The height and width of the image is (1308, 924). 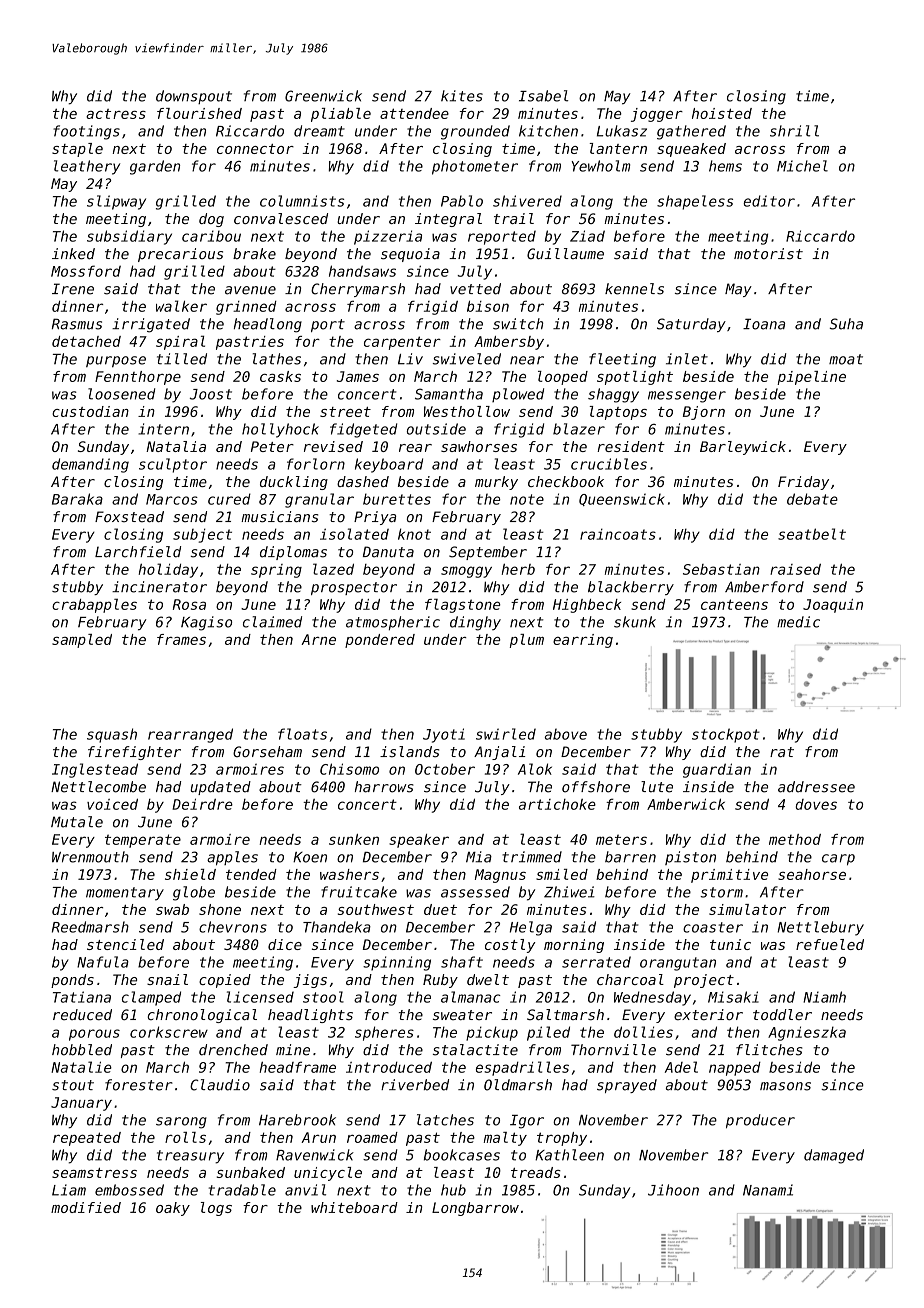 I want to click on garden, so click(x=155, y=167).
